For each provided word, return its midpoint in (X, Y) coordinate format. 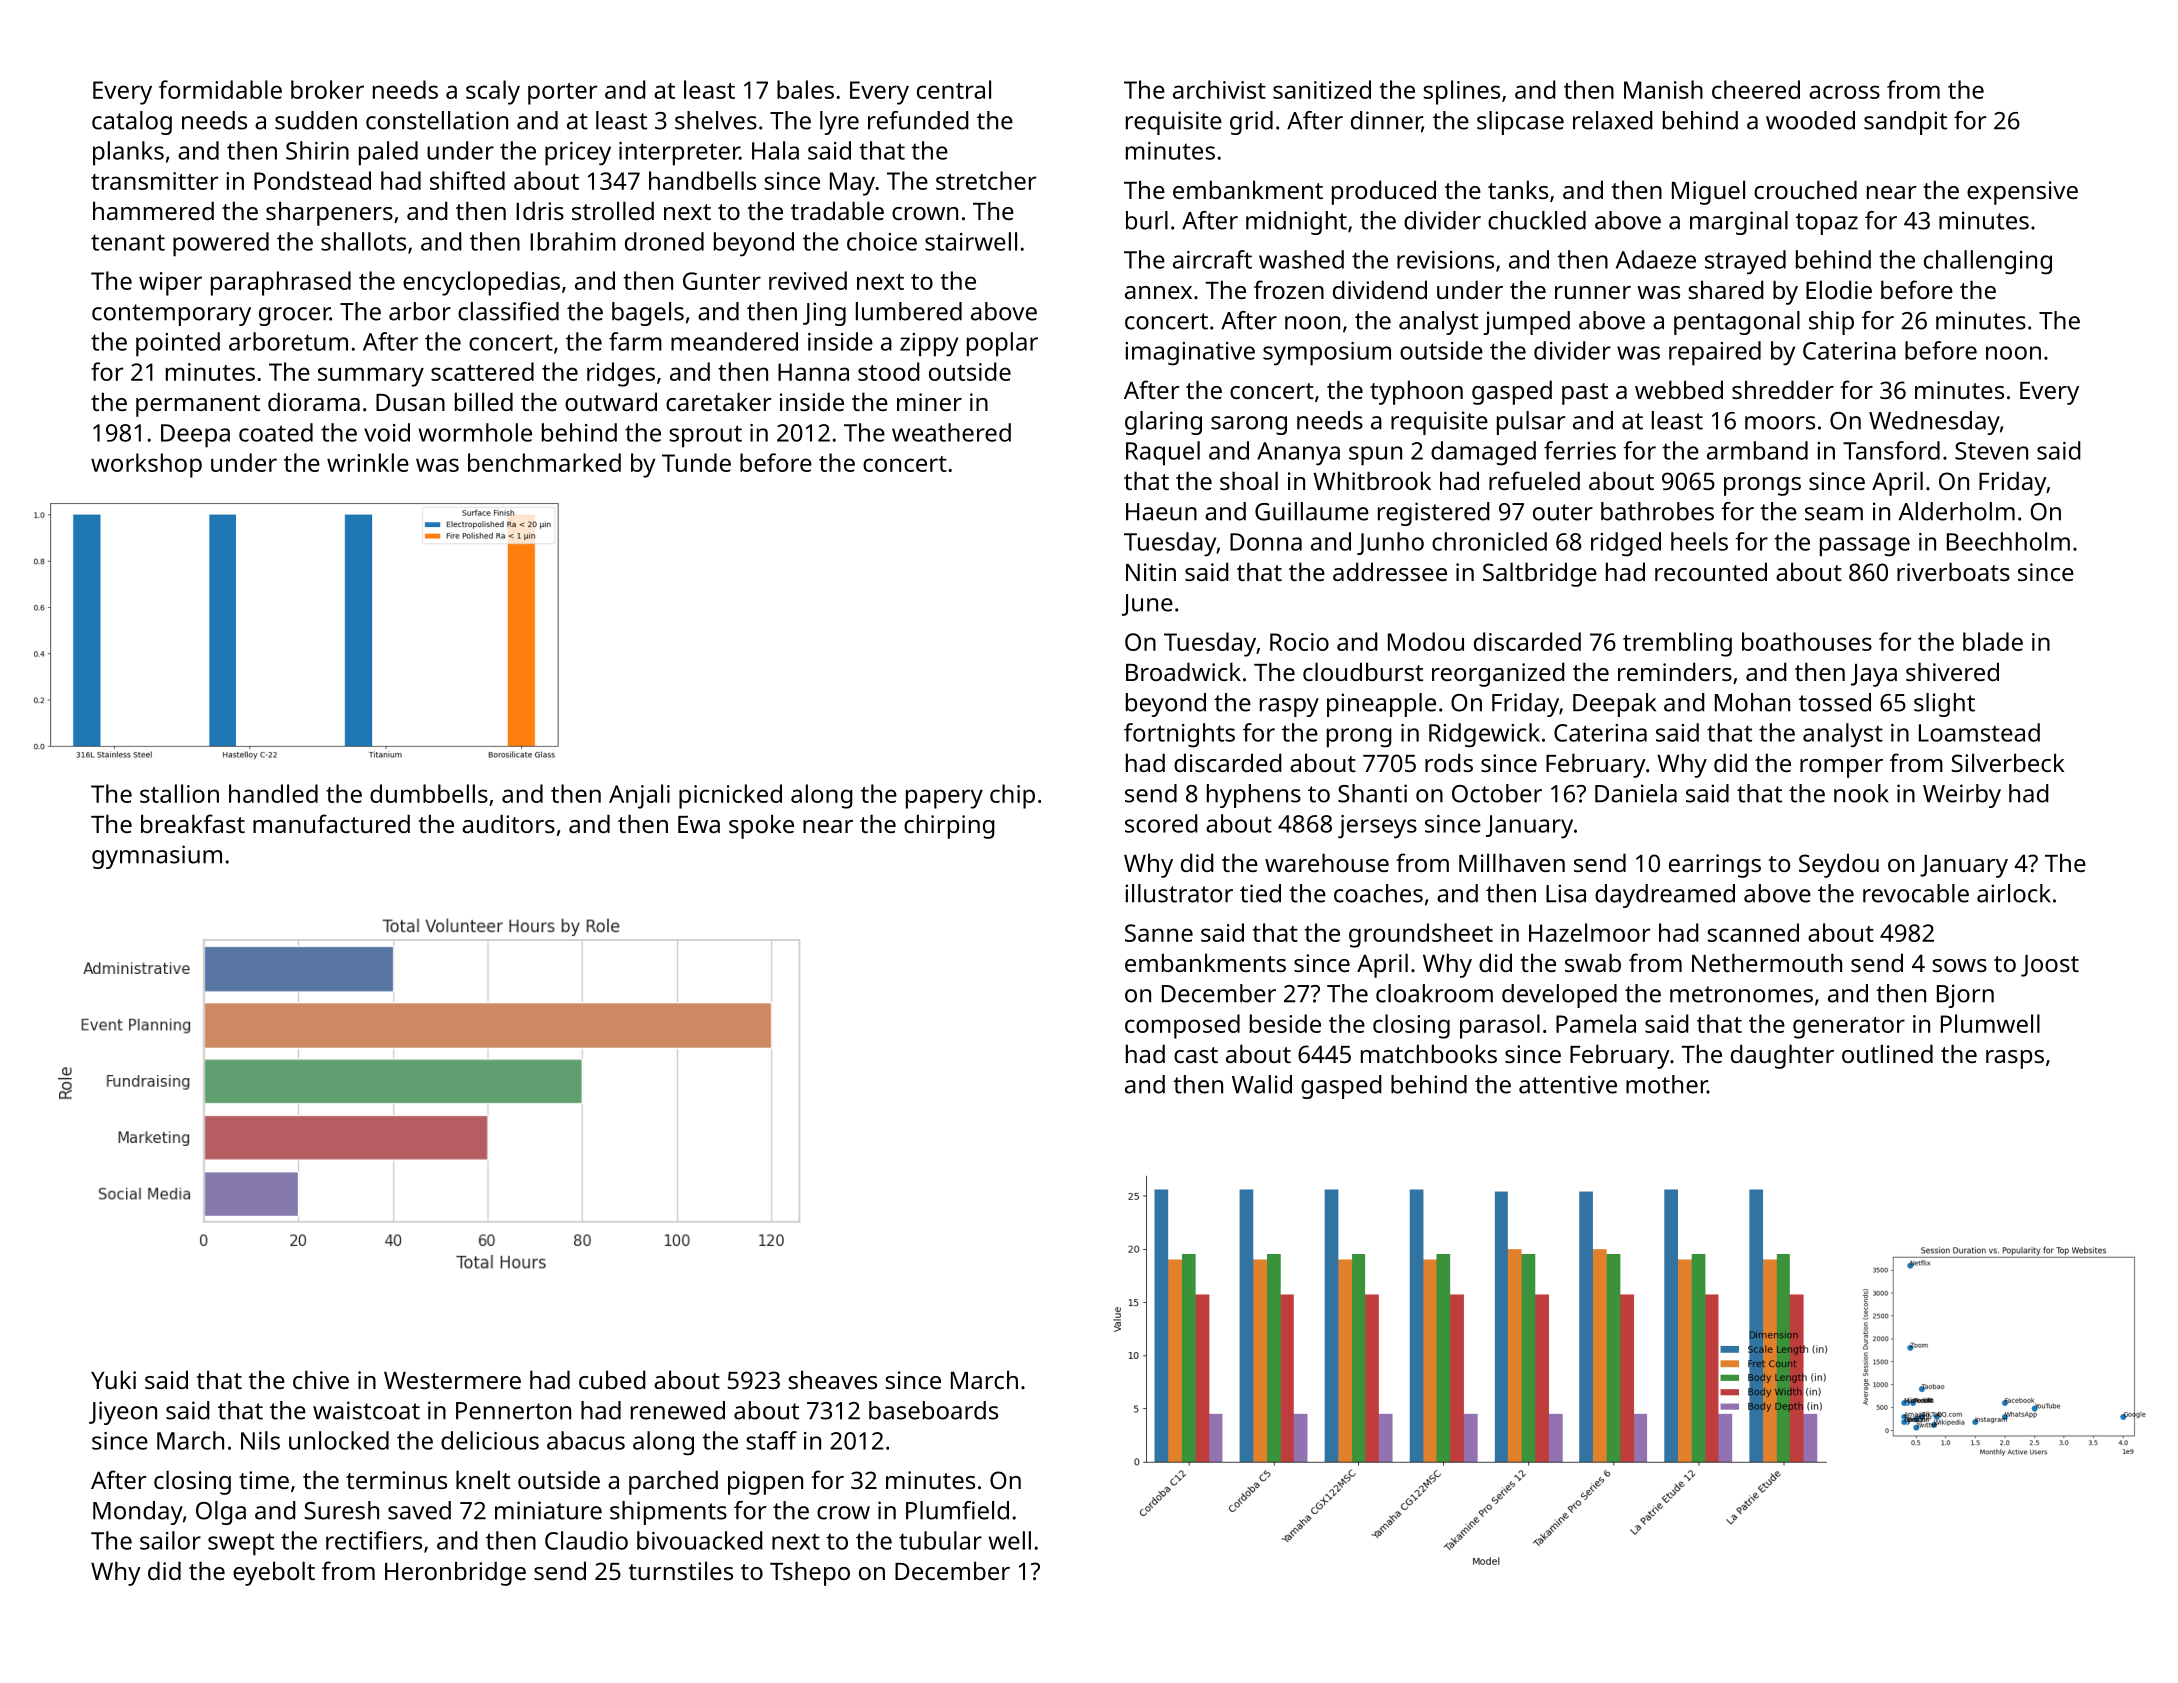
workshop (146, 465)
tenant (128, 242)
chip (1012, 796)
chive (321, 1379)
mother (1666, 1084)
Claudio (586, 1540)
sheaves (832, 1379)
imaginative (1190, 354)
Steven (1991, 451)
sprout (706, 436)
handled (273, 793)
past (1585, 394)
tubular (940, 1540)
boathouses (1807, 641)
